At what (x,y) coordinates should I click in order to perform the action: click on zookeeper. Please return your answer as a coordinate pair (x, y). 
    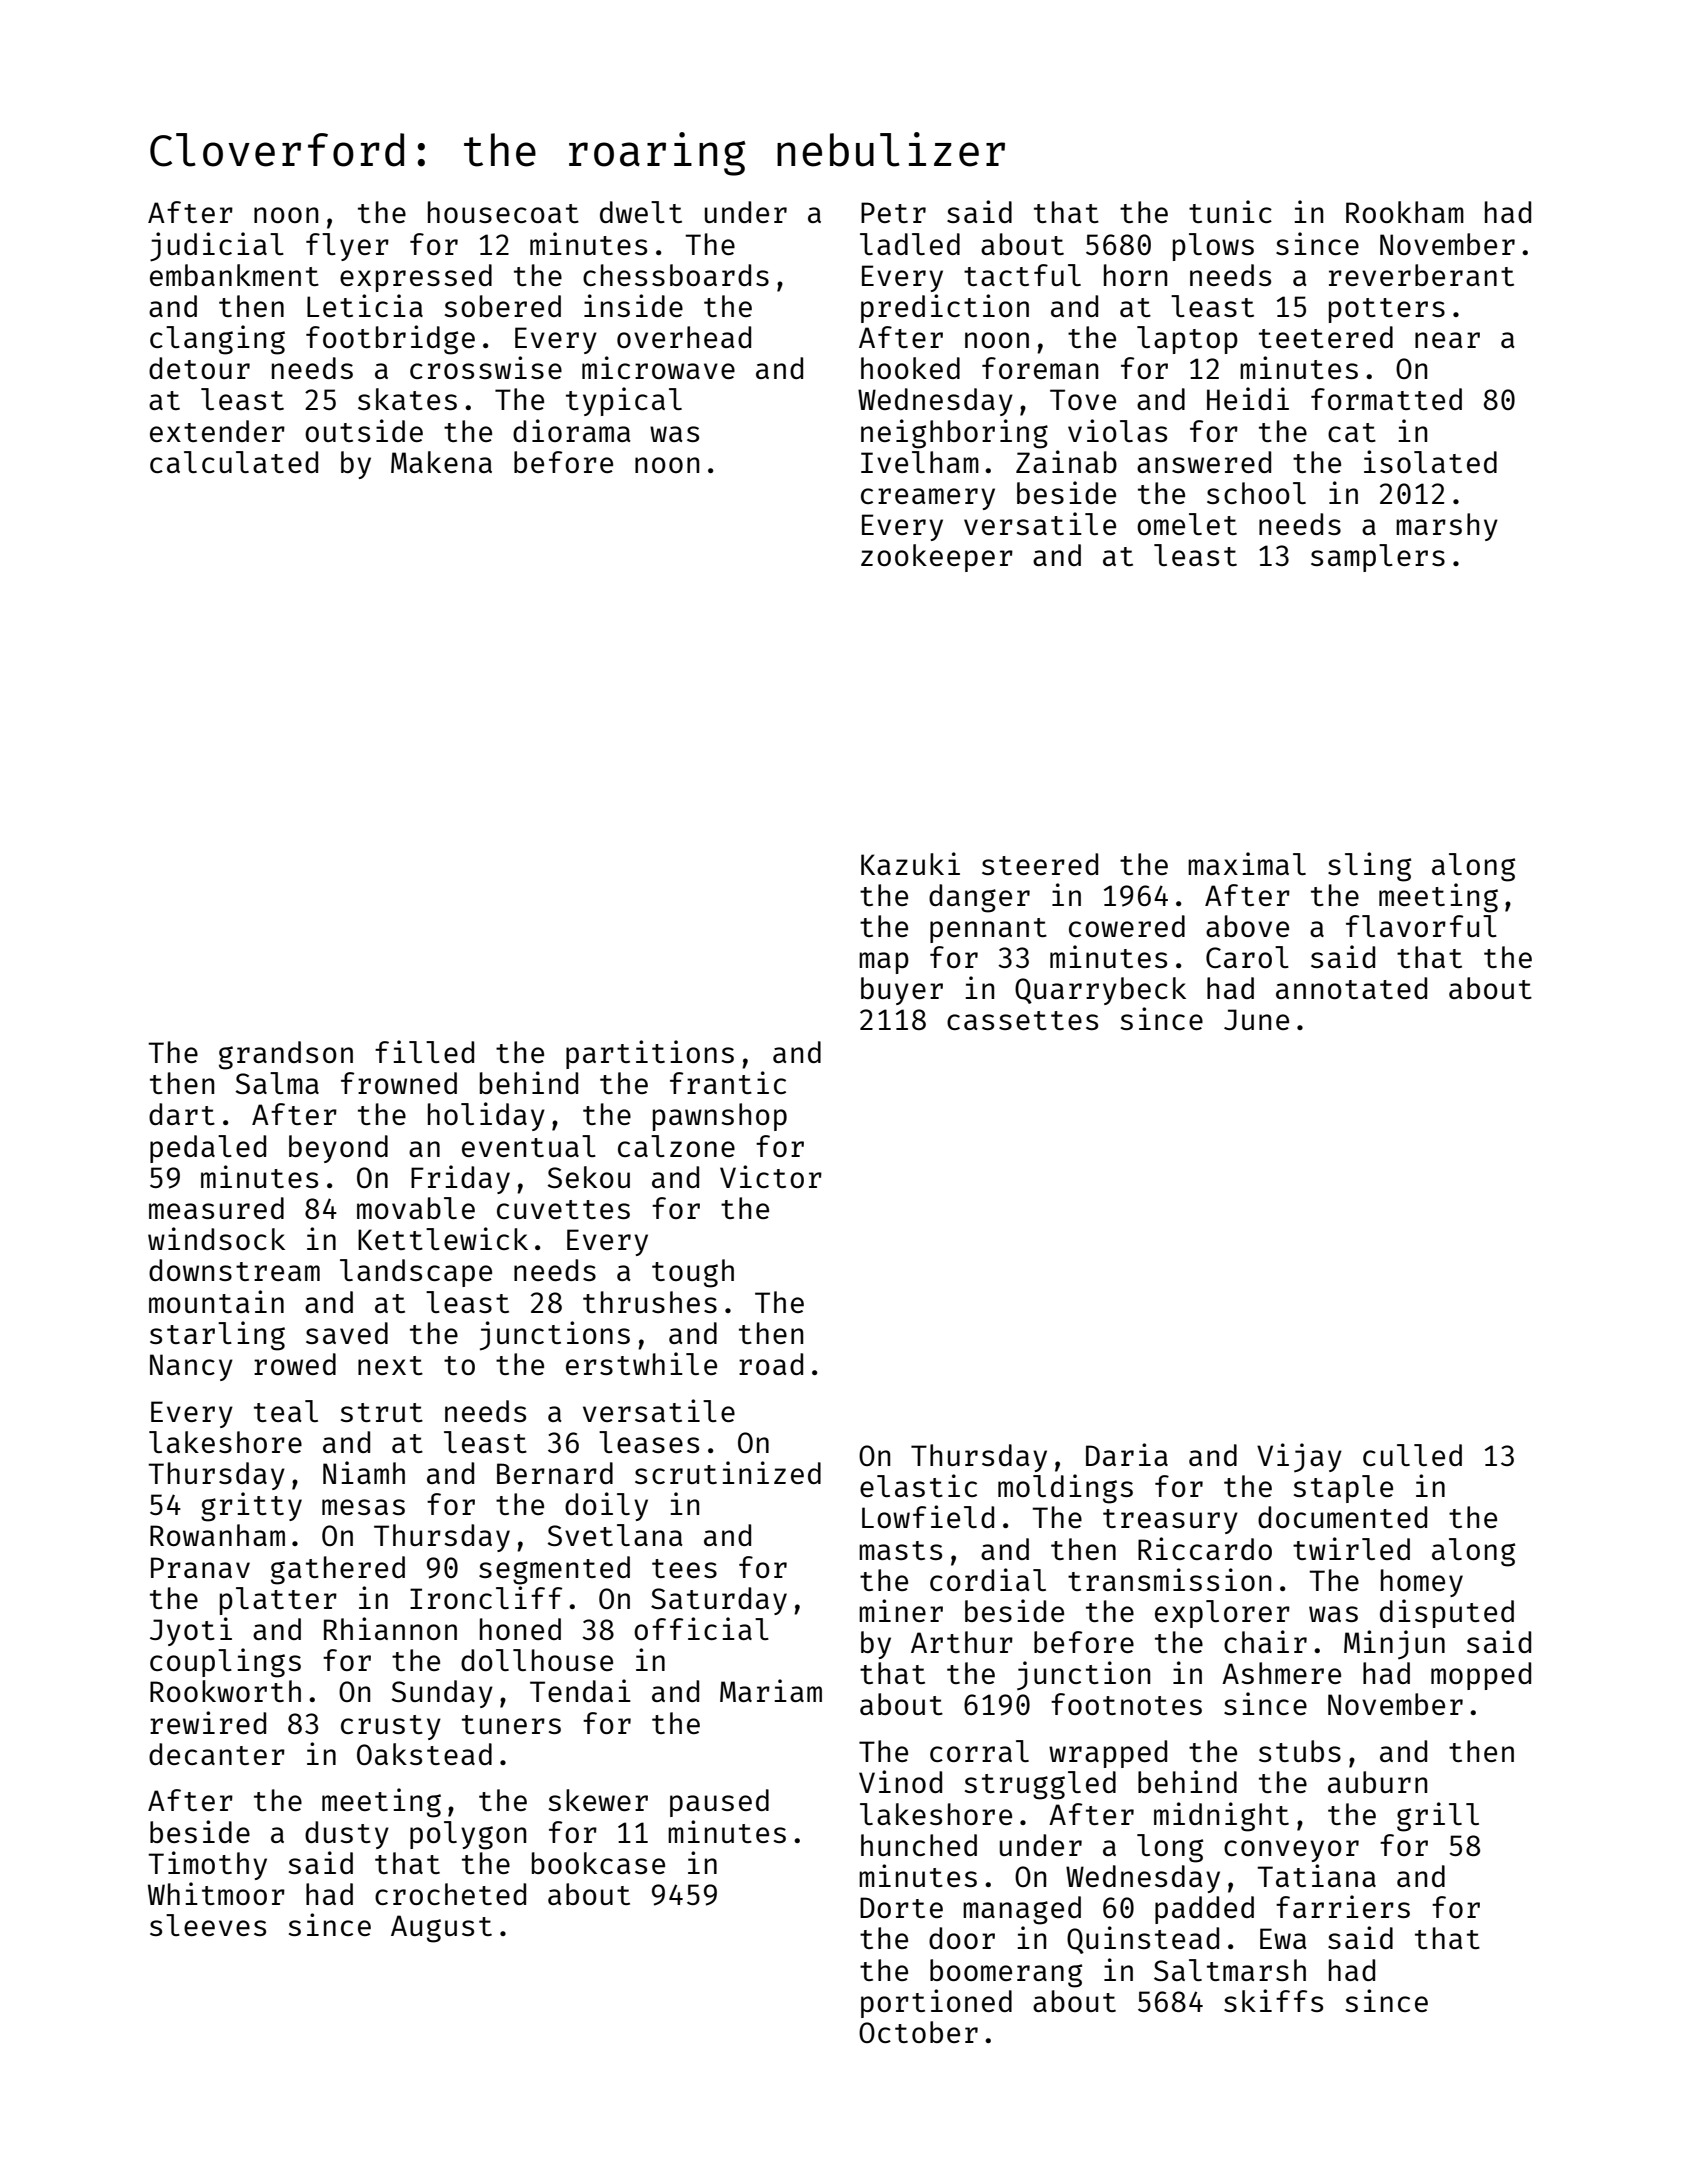
    Looking at the image, I should click on (937, 558).
